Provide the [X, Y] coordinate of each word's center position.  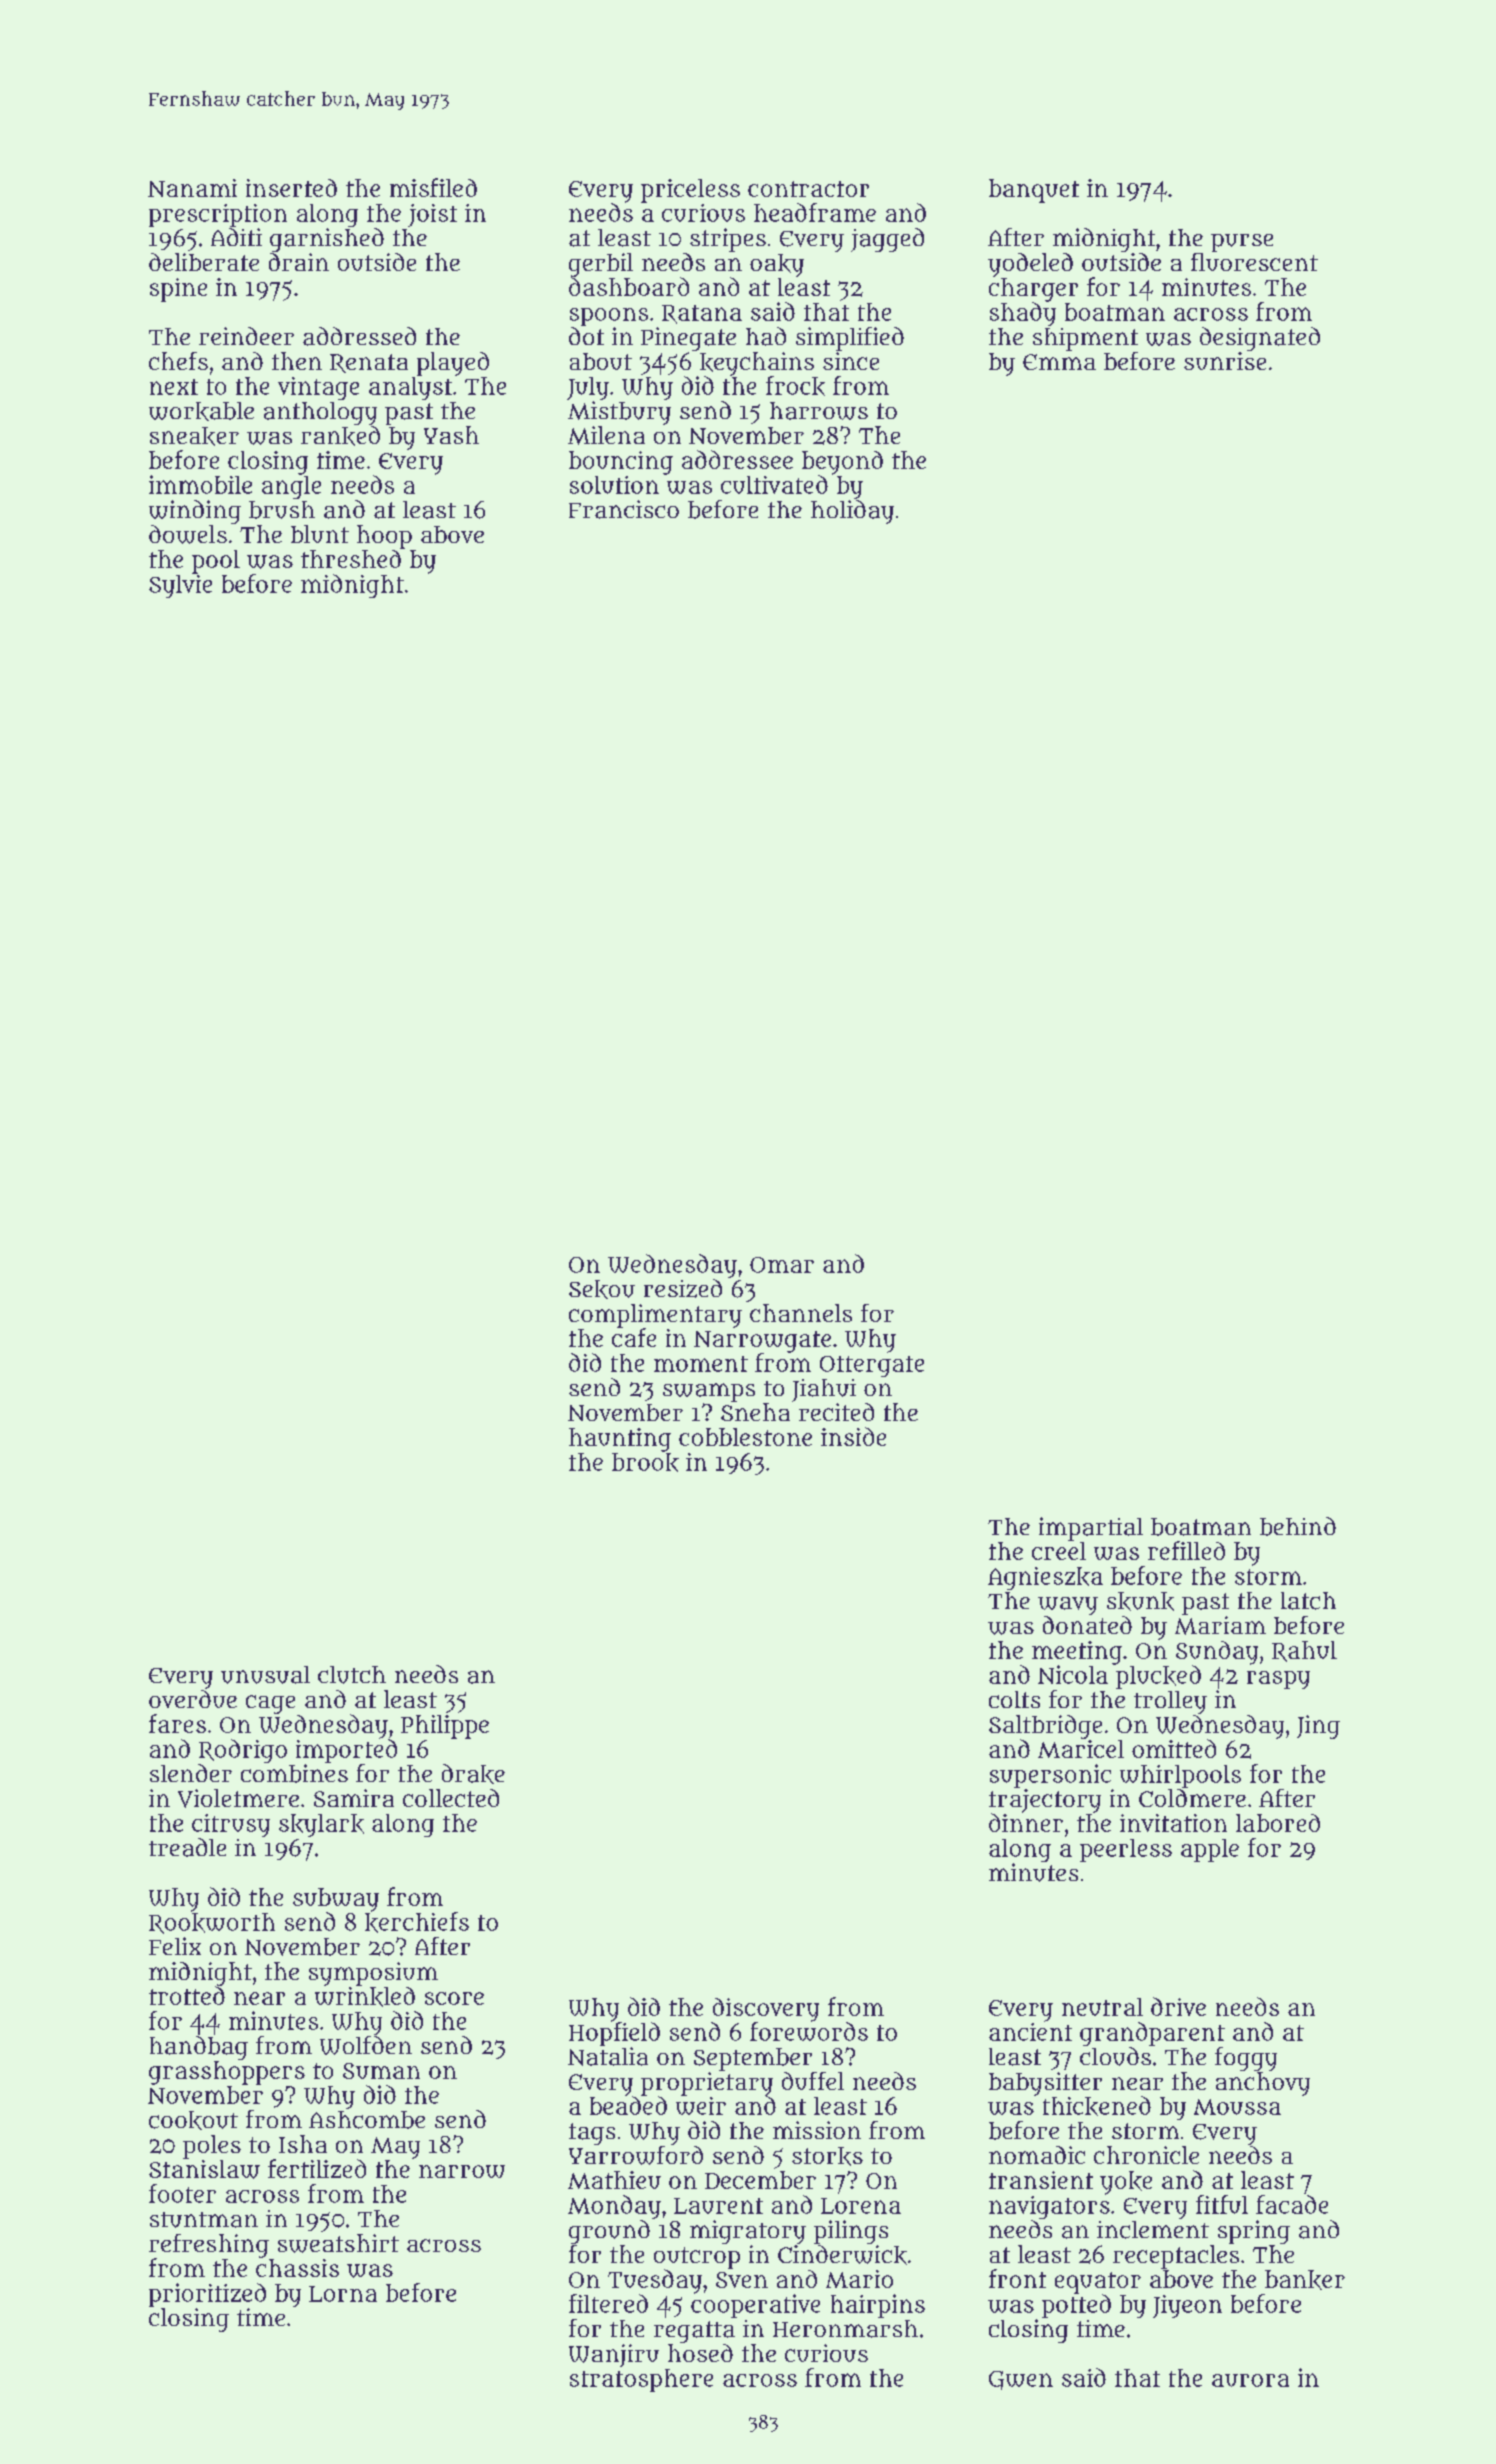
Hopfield [614, 2034]
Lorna [343, 2294]
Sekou [602, 1289]
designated [1260, 339]
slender [191, 1773]
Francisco [624, 509]
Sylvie [180, 586]
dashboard [629, 286]
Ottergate [872, 1366]
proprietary [707, 2084]
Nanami [192, 188]
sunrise [1225, 361]
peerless [1126, 1850]
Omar [782, 1265]
